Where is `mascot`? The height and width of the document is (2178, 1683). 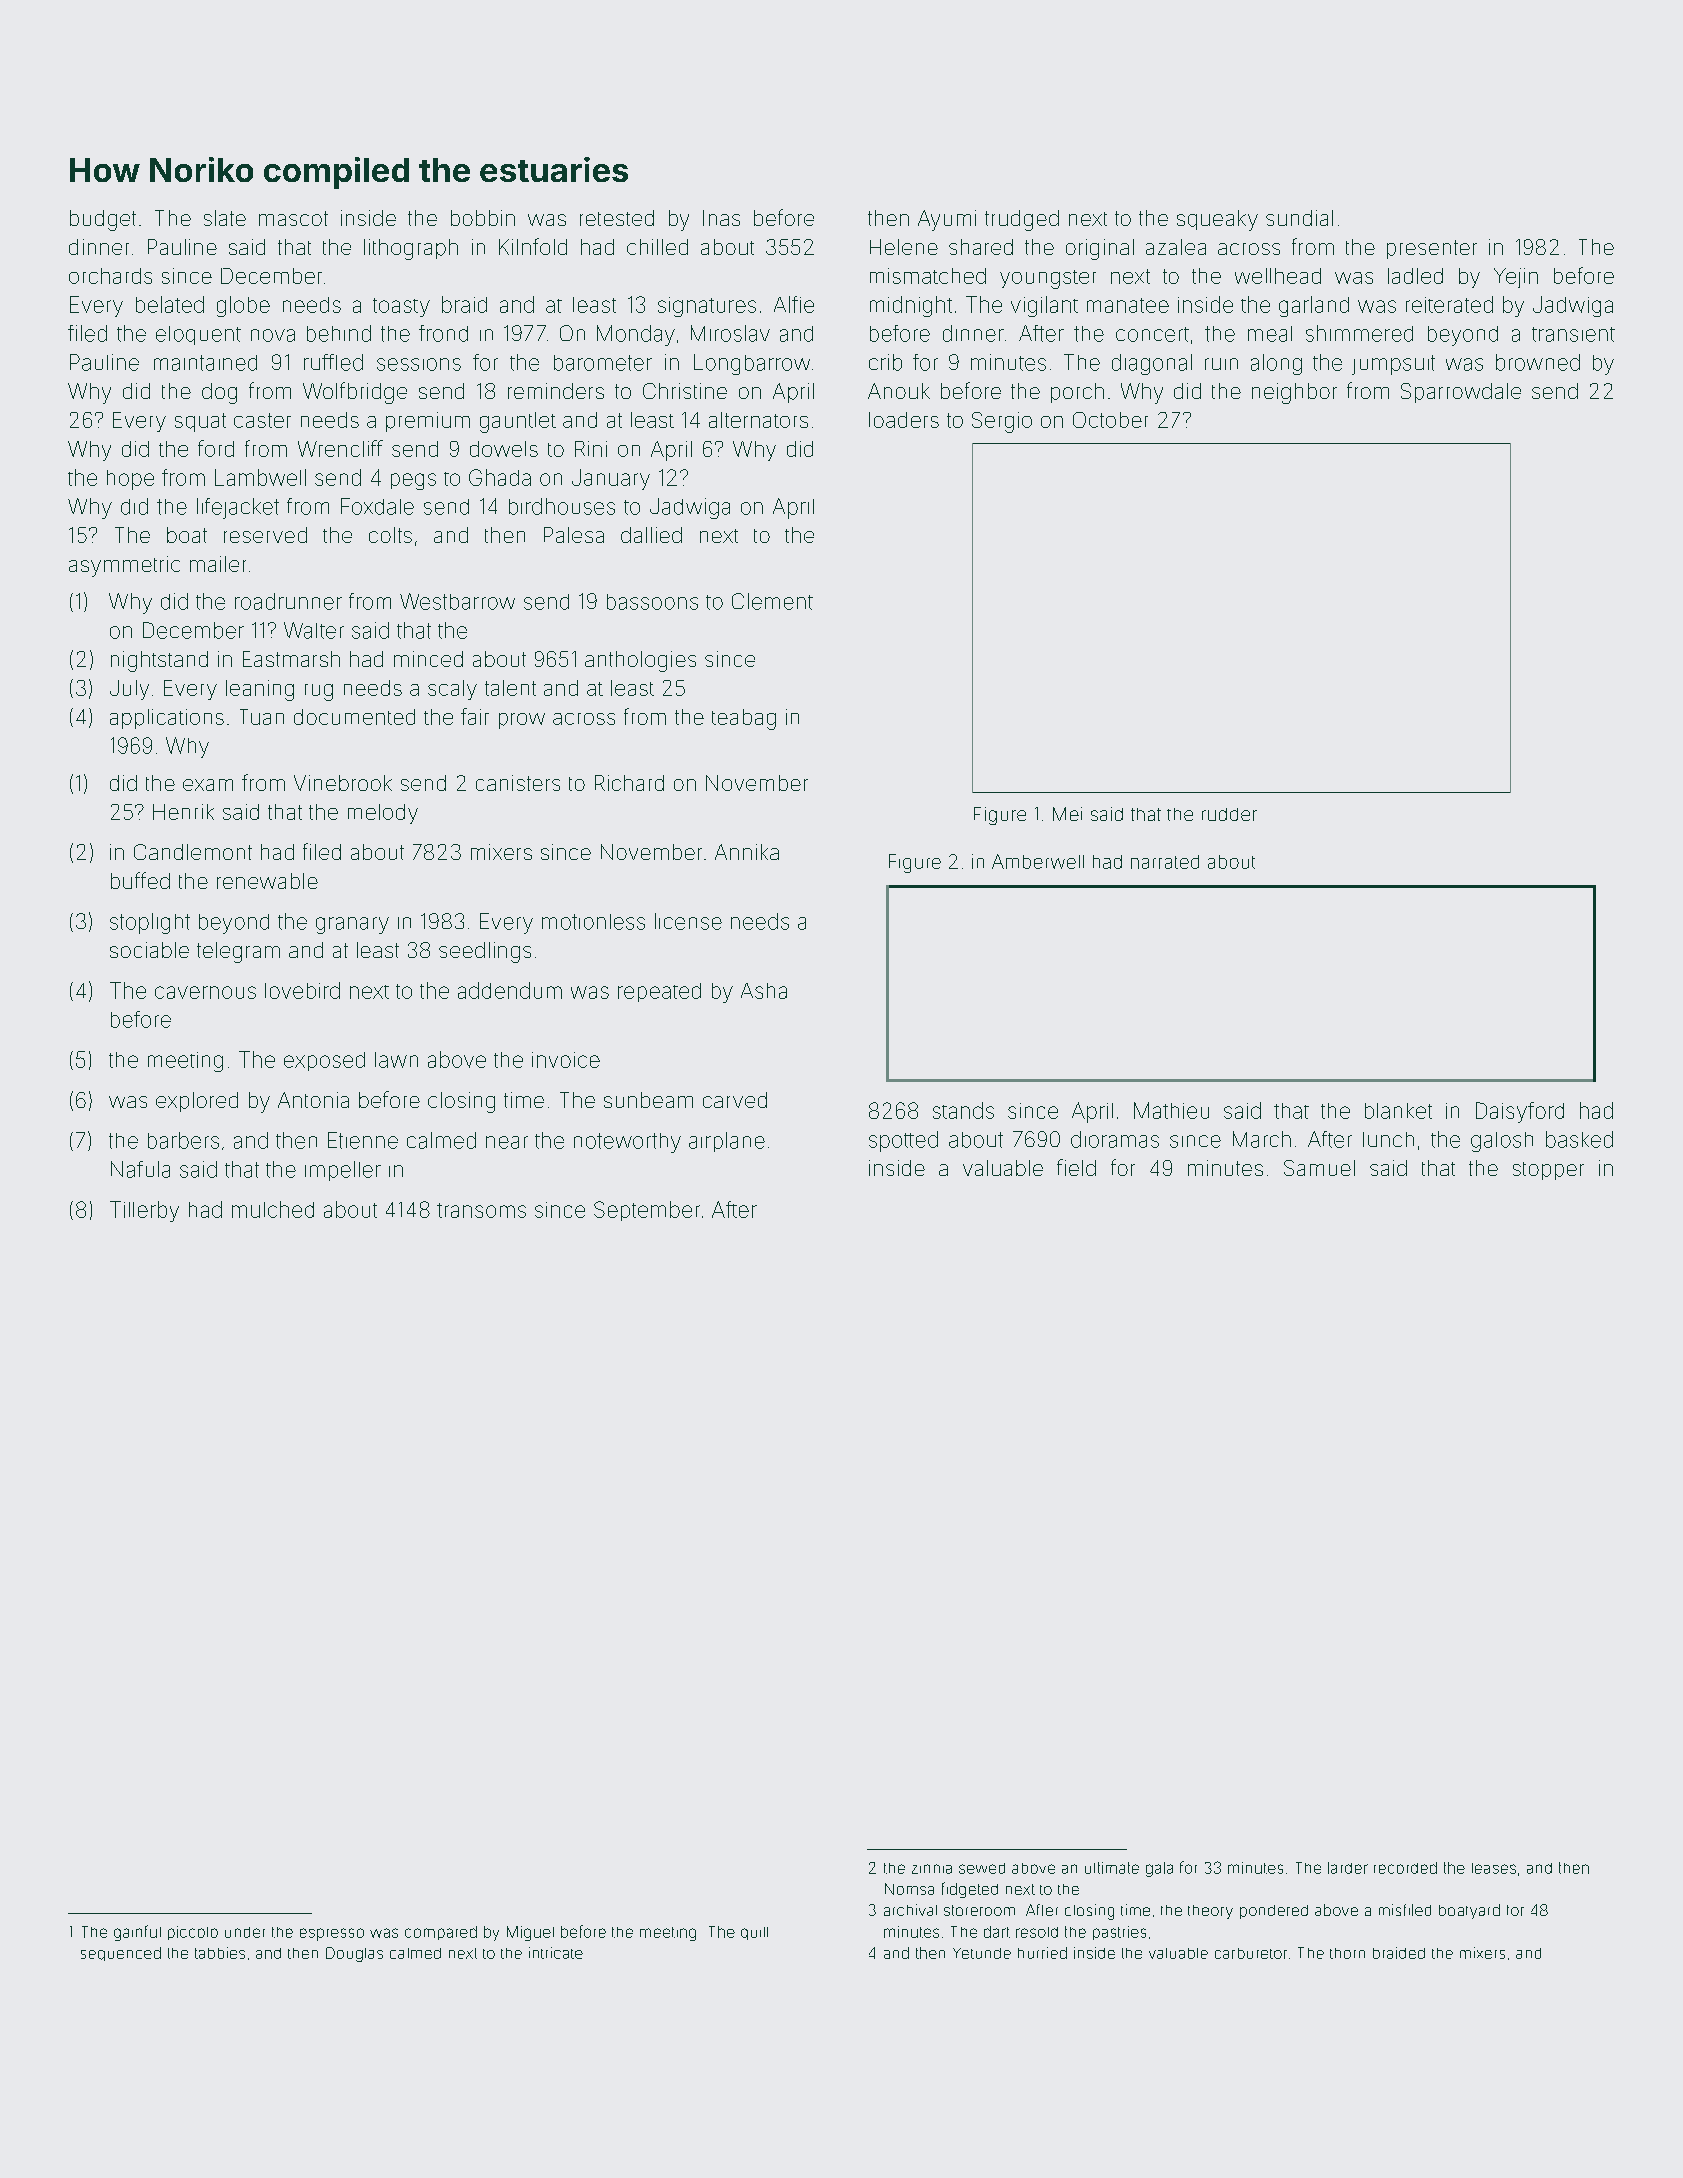 mascot is located at coordinates (293, 218).
